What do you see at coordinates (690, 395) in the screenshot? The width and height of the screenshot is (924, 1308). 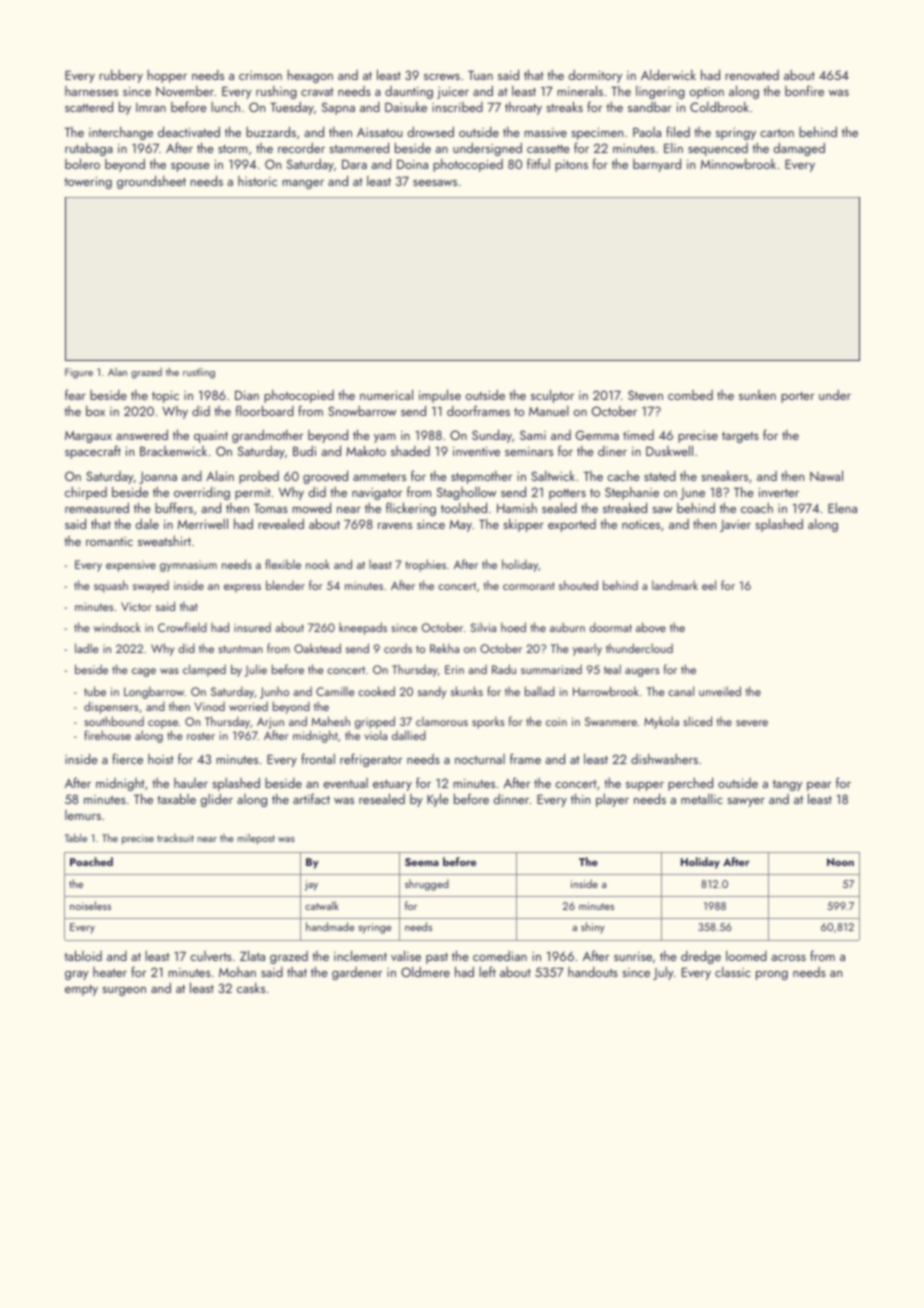 I see `combed` at bounding box center [690, 395].
